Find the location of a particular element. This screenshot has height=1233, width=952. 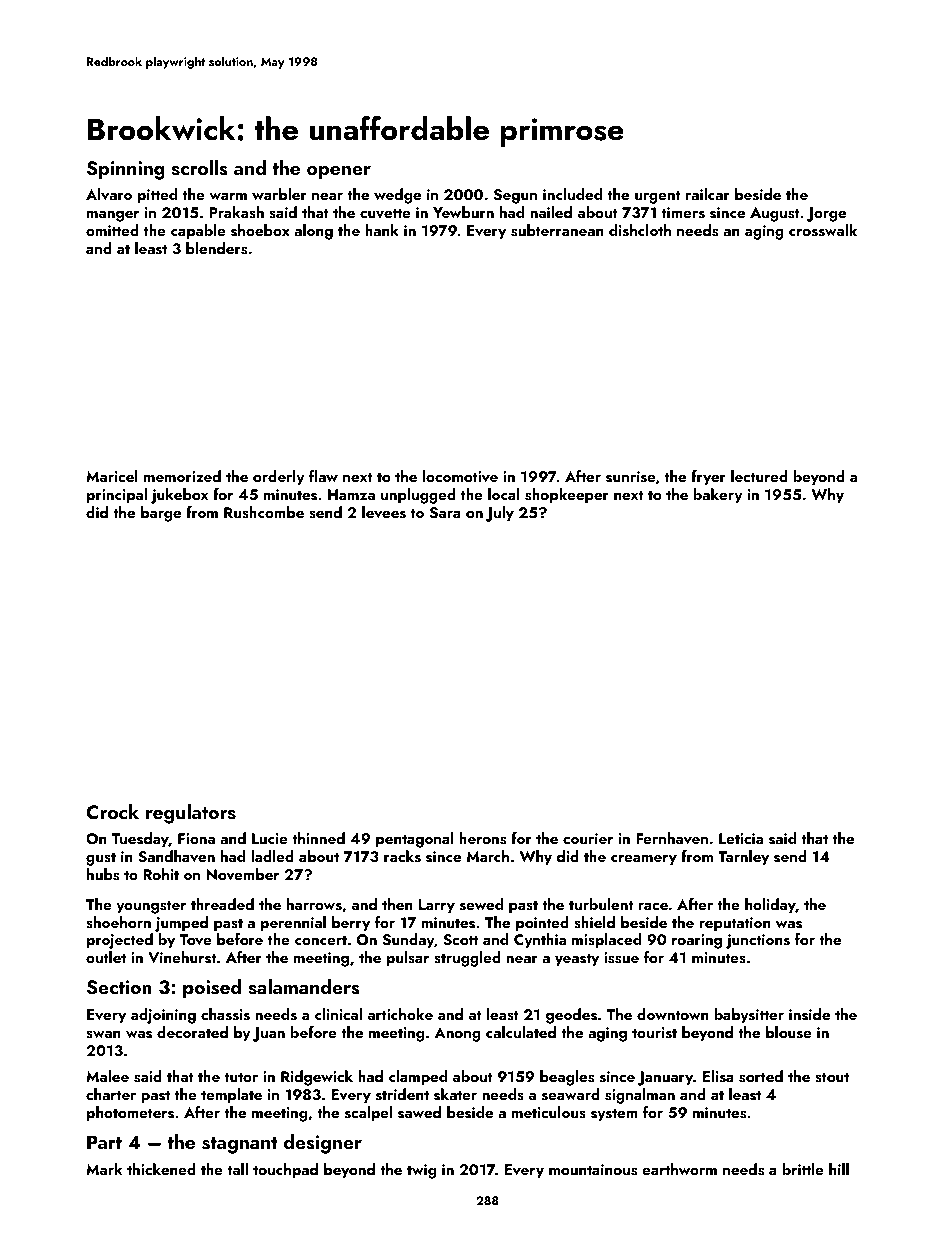

lectured is located at coordinates (759, 476).
